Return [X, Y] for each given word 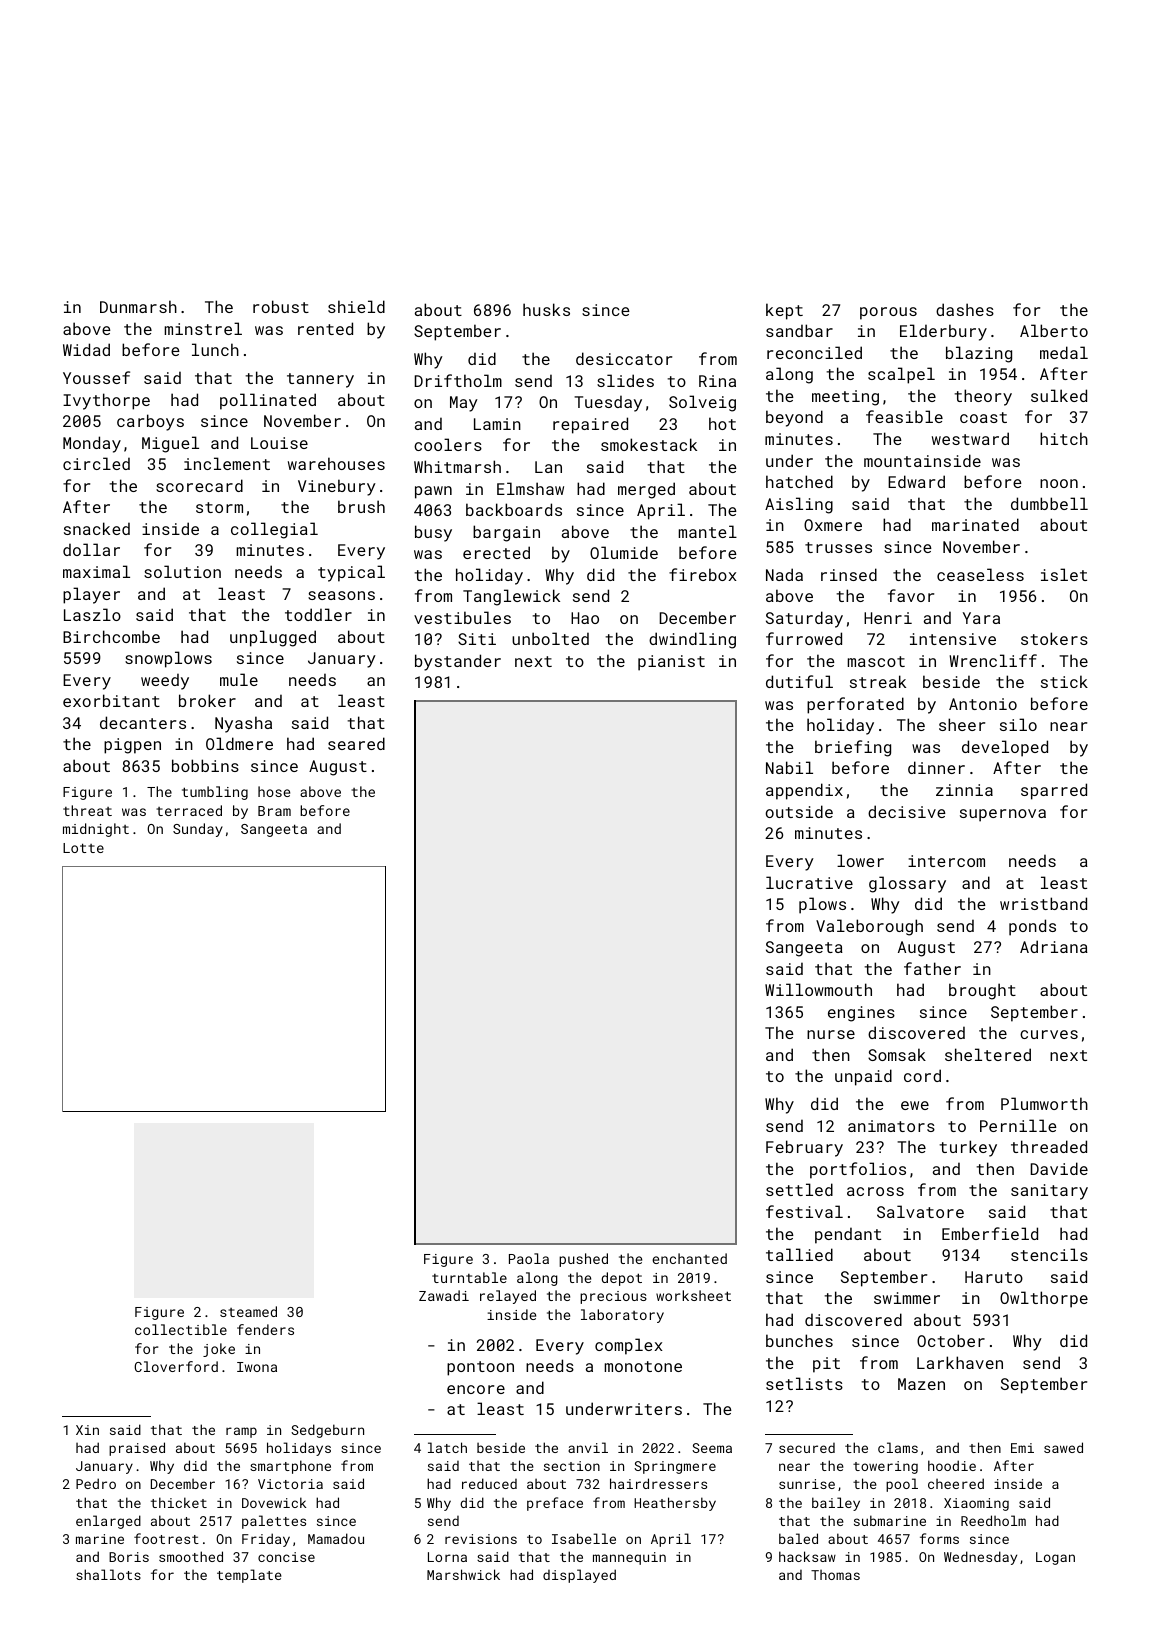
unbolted [550, 638]
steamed [248, 1311]
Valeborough [869, 927]
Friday [266, 1540]
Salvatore [920, 1211]
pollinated [268, 401]
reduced [489, 1483]
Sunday [198, 830]
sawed [1063, 1447]
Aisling [799, 505]
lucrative [809, 882]
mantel [708, 531]
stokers [1054, 638]
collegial [274, 530]
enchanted [689, 1258]
